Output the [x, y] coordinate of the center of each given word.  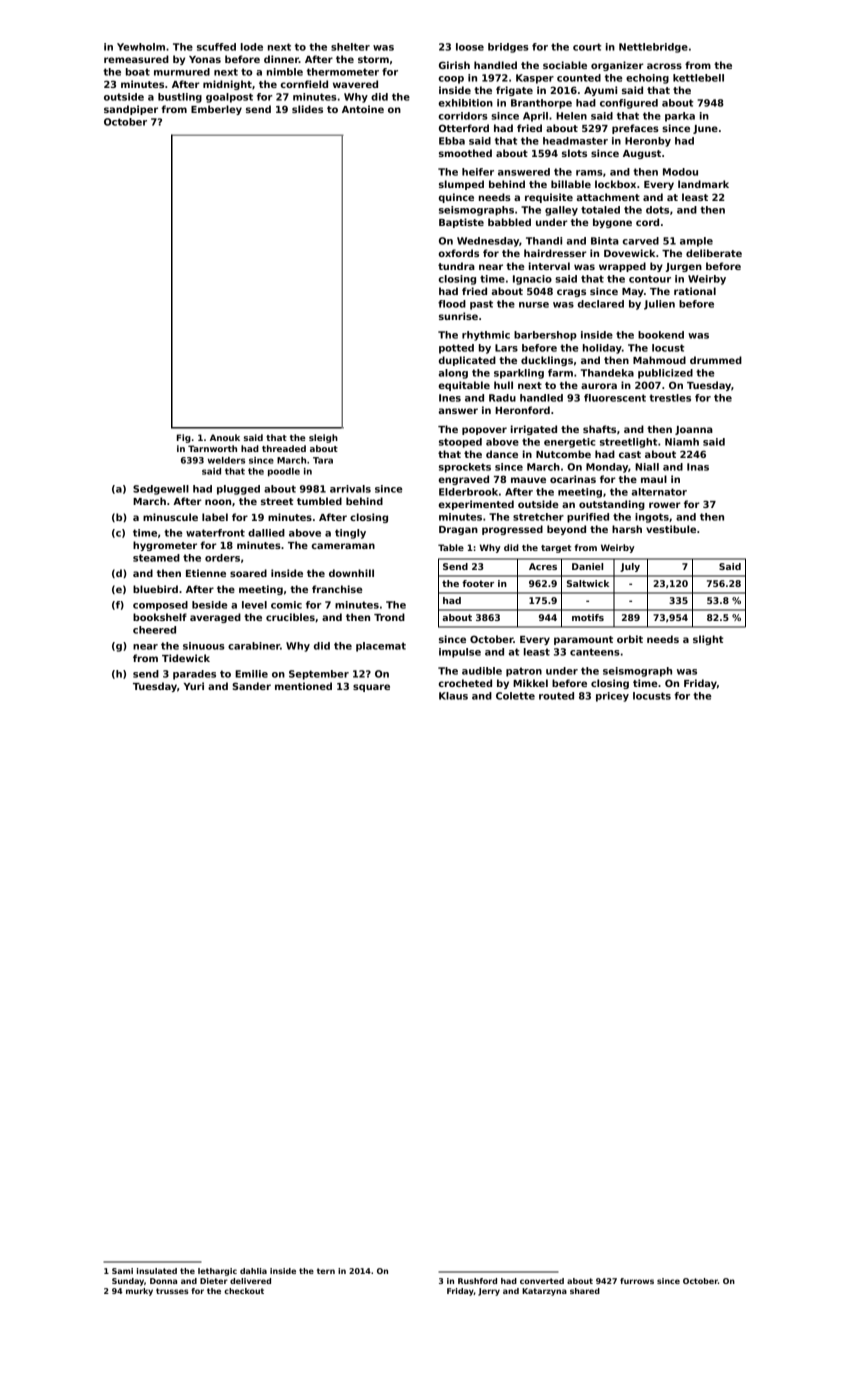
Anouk [225, 437]
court [587, 47]
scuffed [216, 47]
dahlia [253, 1271]
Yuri [194, 686]
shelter [350, 47]
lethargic [217, 1272]
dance [502, 454]
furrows [637, 1281]
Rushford [477, 1281]
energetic [570, 443]
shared [585, 1291]
